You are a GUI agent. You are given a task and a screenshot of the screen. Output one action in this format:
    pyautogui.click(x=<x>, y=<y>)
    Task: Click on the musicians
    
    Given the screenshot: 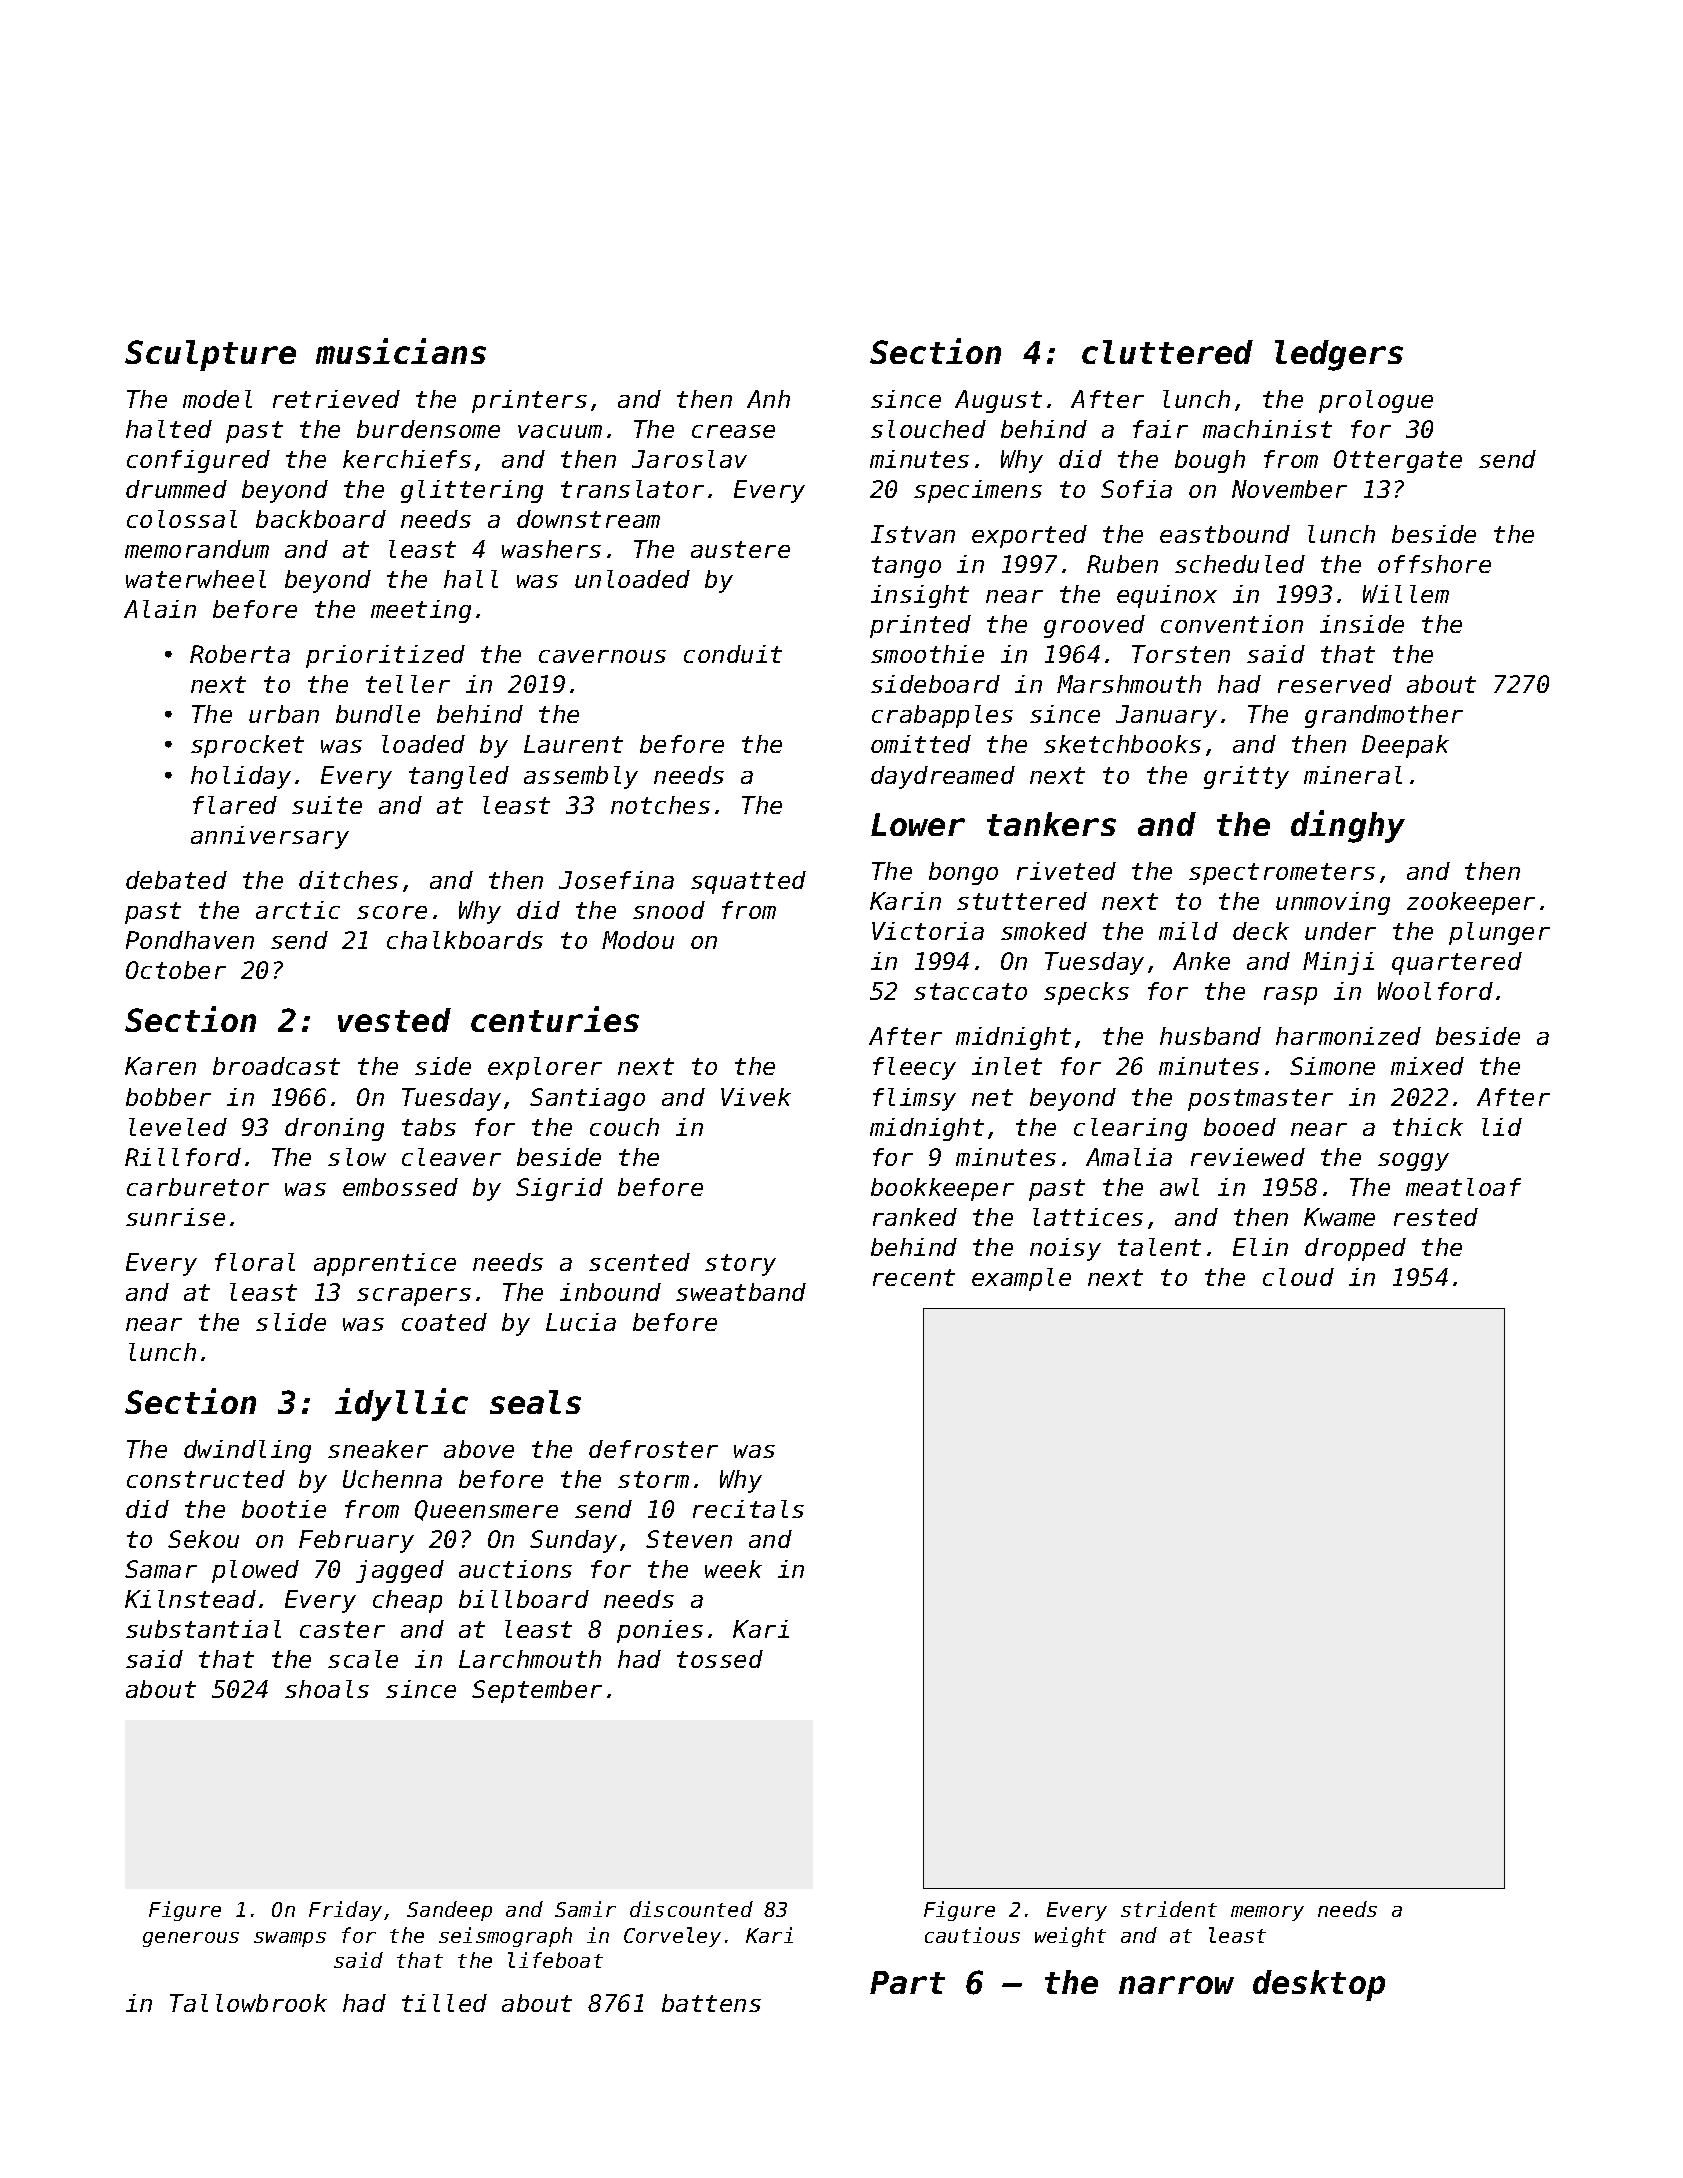 What is the action you would take?
    pyautogui.click(x=401, y=351)
